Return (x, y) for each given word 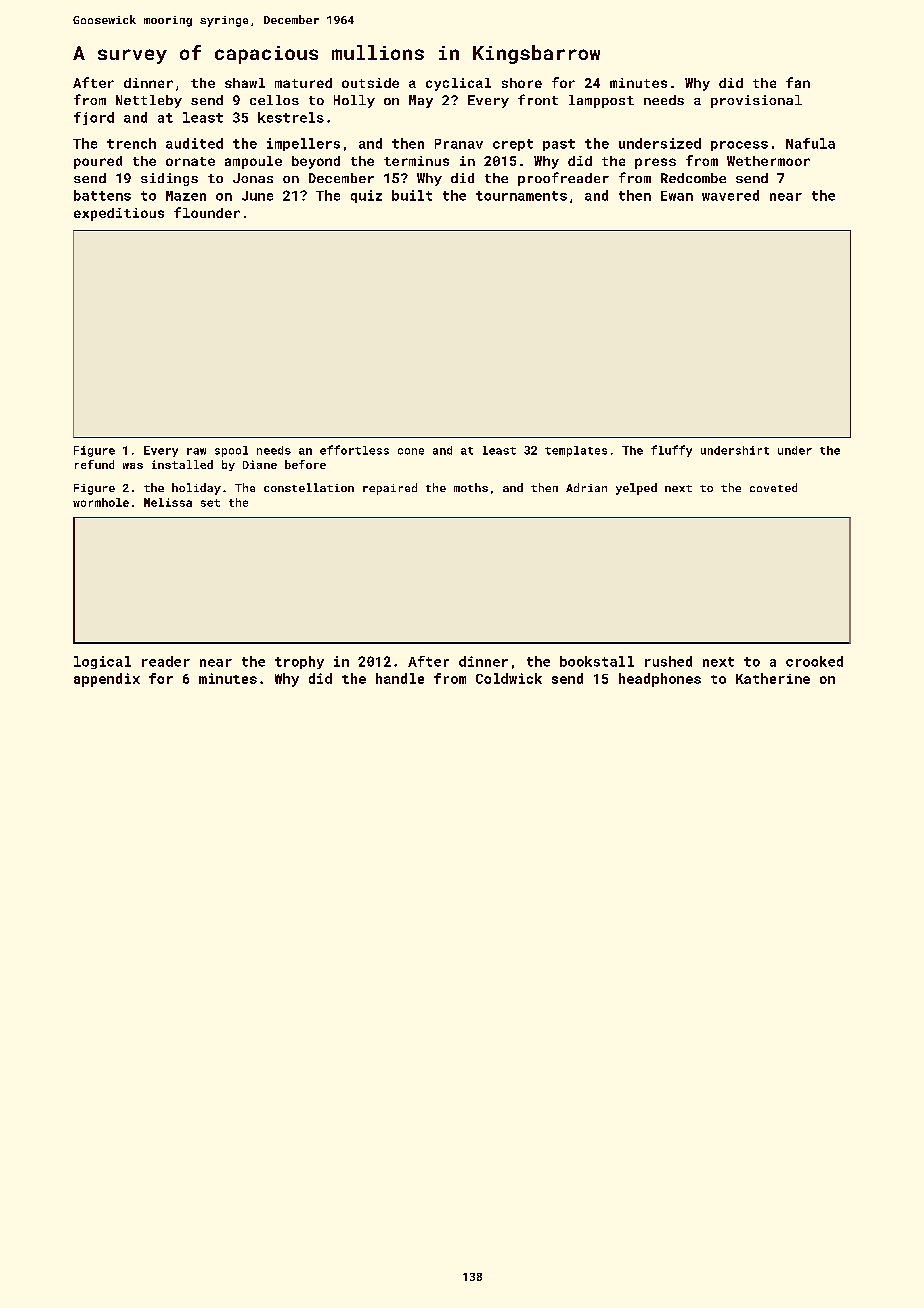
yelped (636, 489)
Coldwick (509, 678)
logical (102, 662)
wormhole (101, 502)
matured (303, 83)
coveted (773, 487)
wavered (730, 195)
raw (196, 451)
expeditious (119, 214)
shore (522, 83)
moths (471, 487)
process (739, 146)
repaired (390, 489)
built (412, 195)
